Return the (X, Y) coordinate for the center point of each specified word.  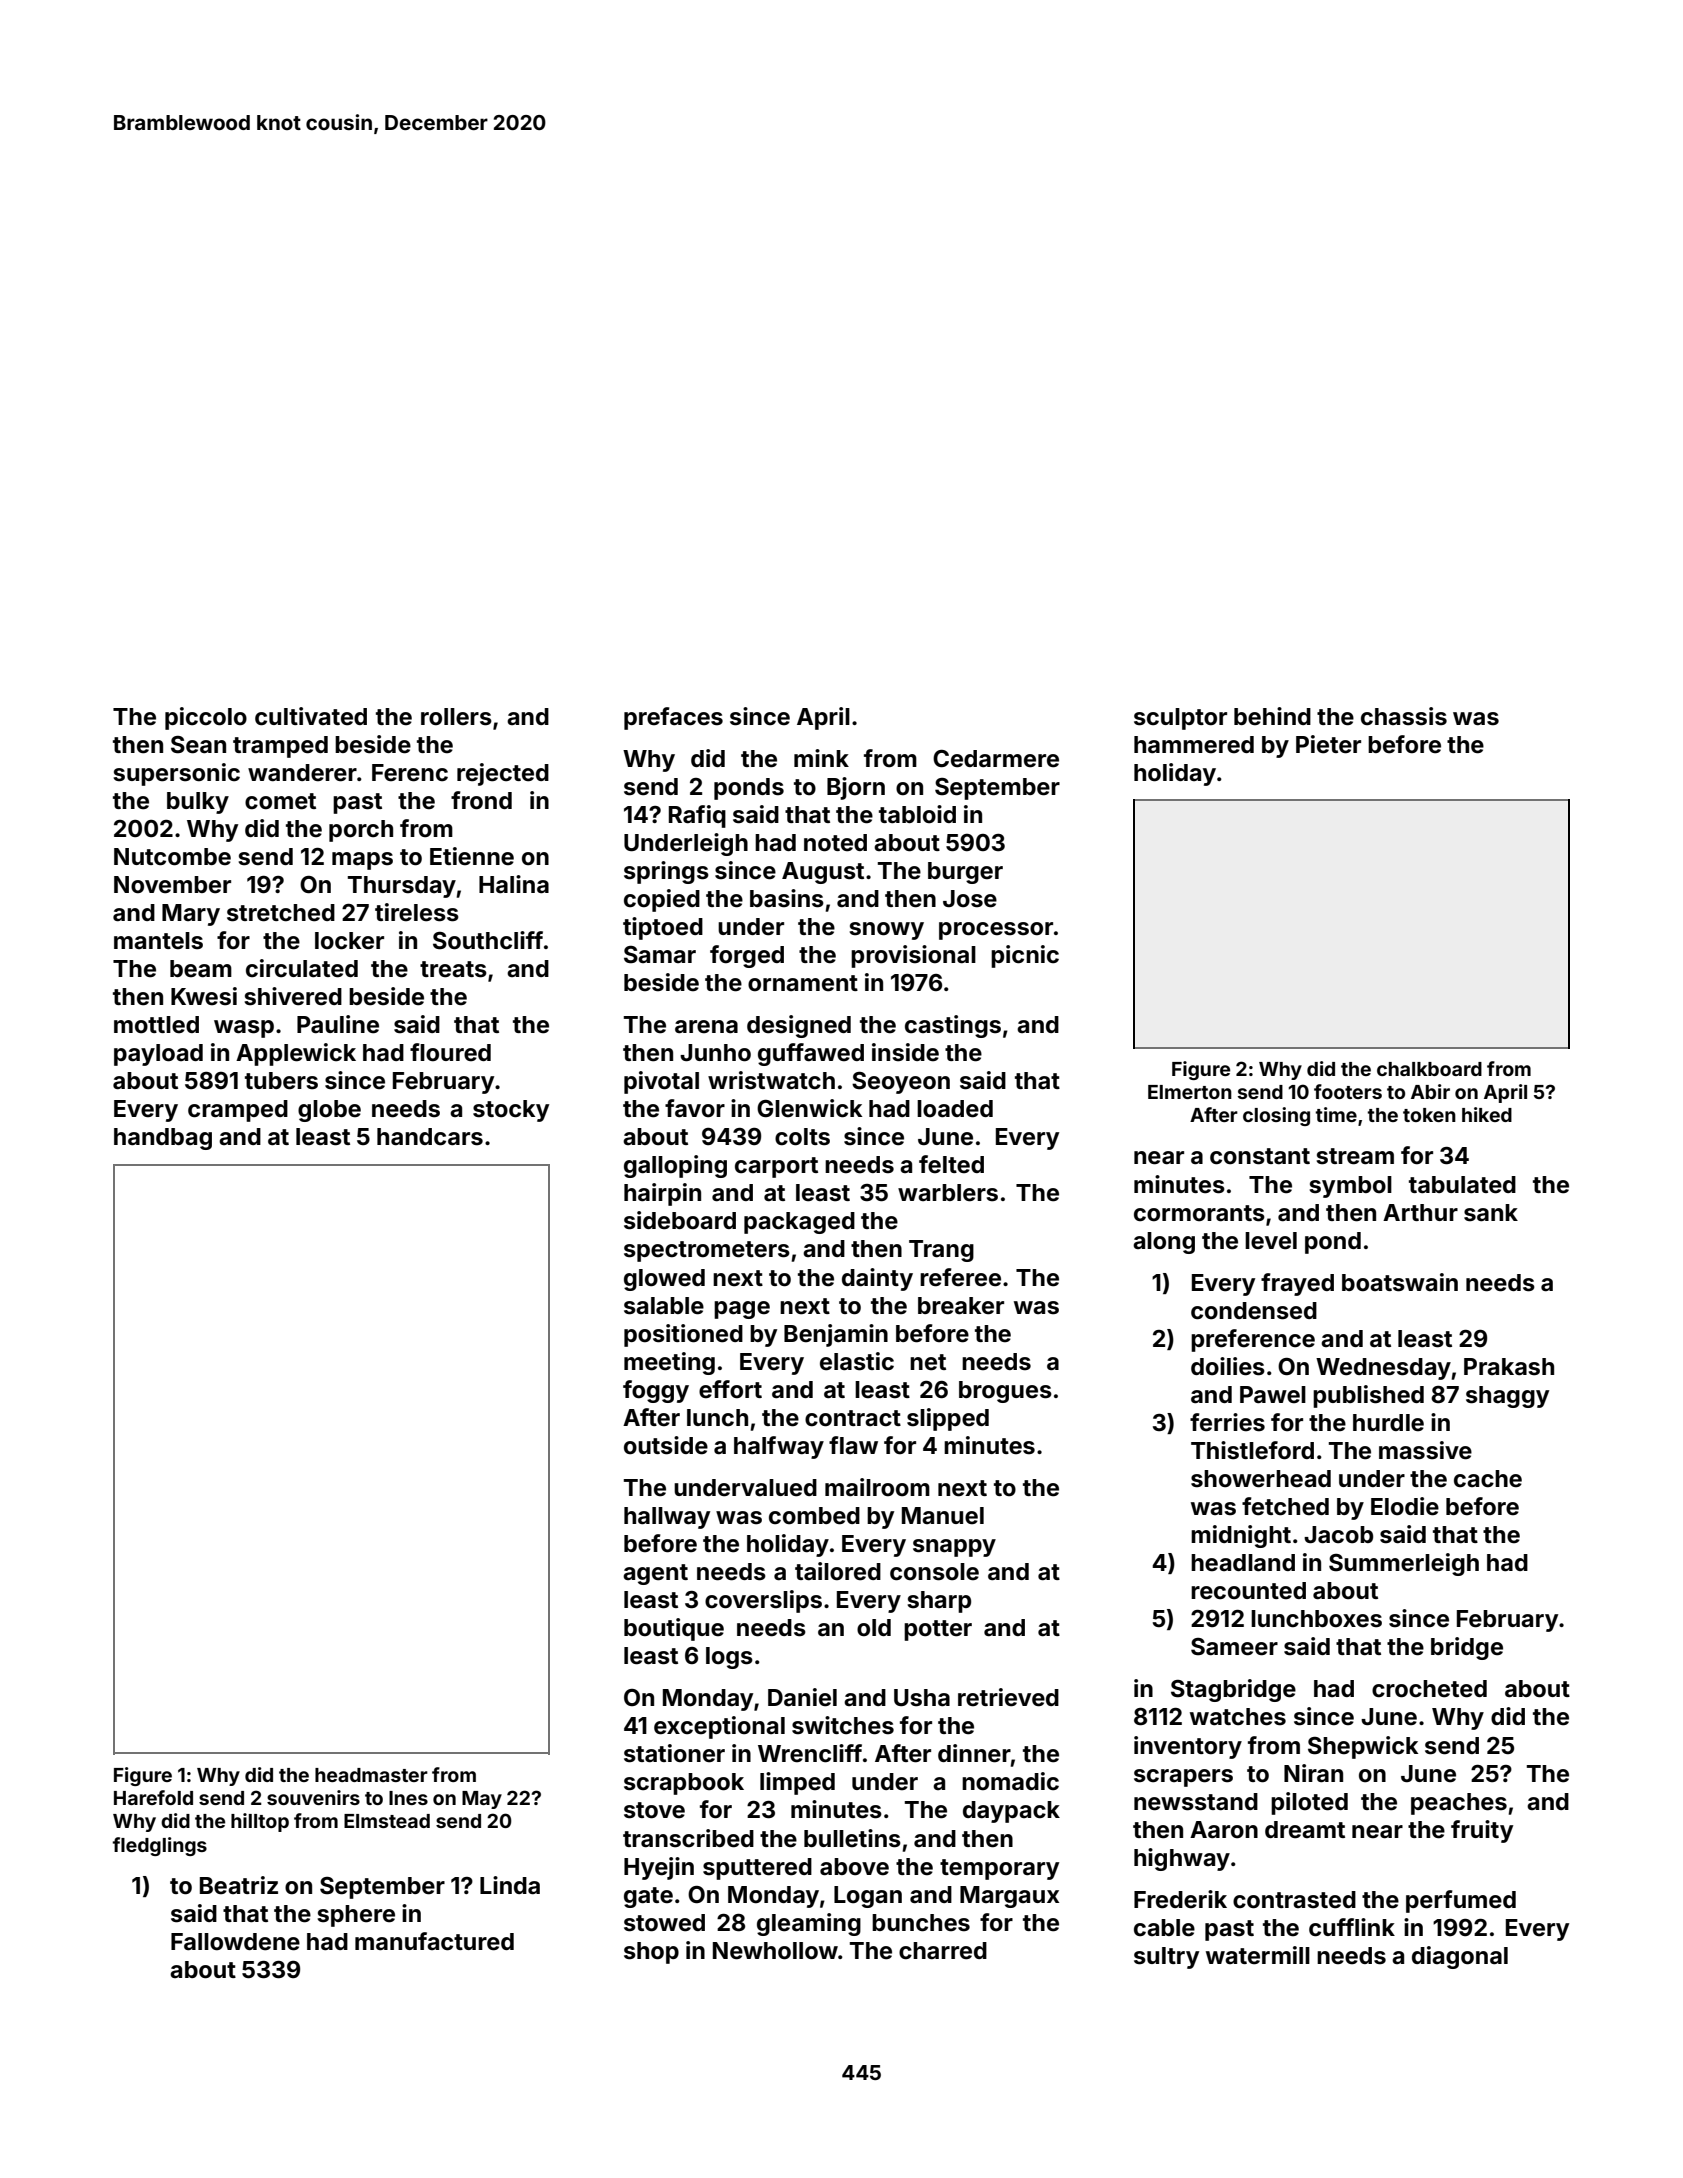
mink (821, 758)
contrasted (1294, 1900)
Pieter (1328, 744)
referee (960, 1277)
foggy (656, 1391)
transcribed (688, 1838)
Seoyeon (901, 1083)
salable (664, 1306)
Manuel (943, 1516)
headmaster (371, 1775)
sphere (356, 1916)
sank (1491, 1213)
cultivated (311, 716)
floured (450, 1052)
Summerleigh (1404, 1564)
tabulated (1462, 1185)
